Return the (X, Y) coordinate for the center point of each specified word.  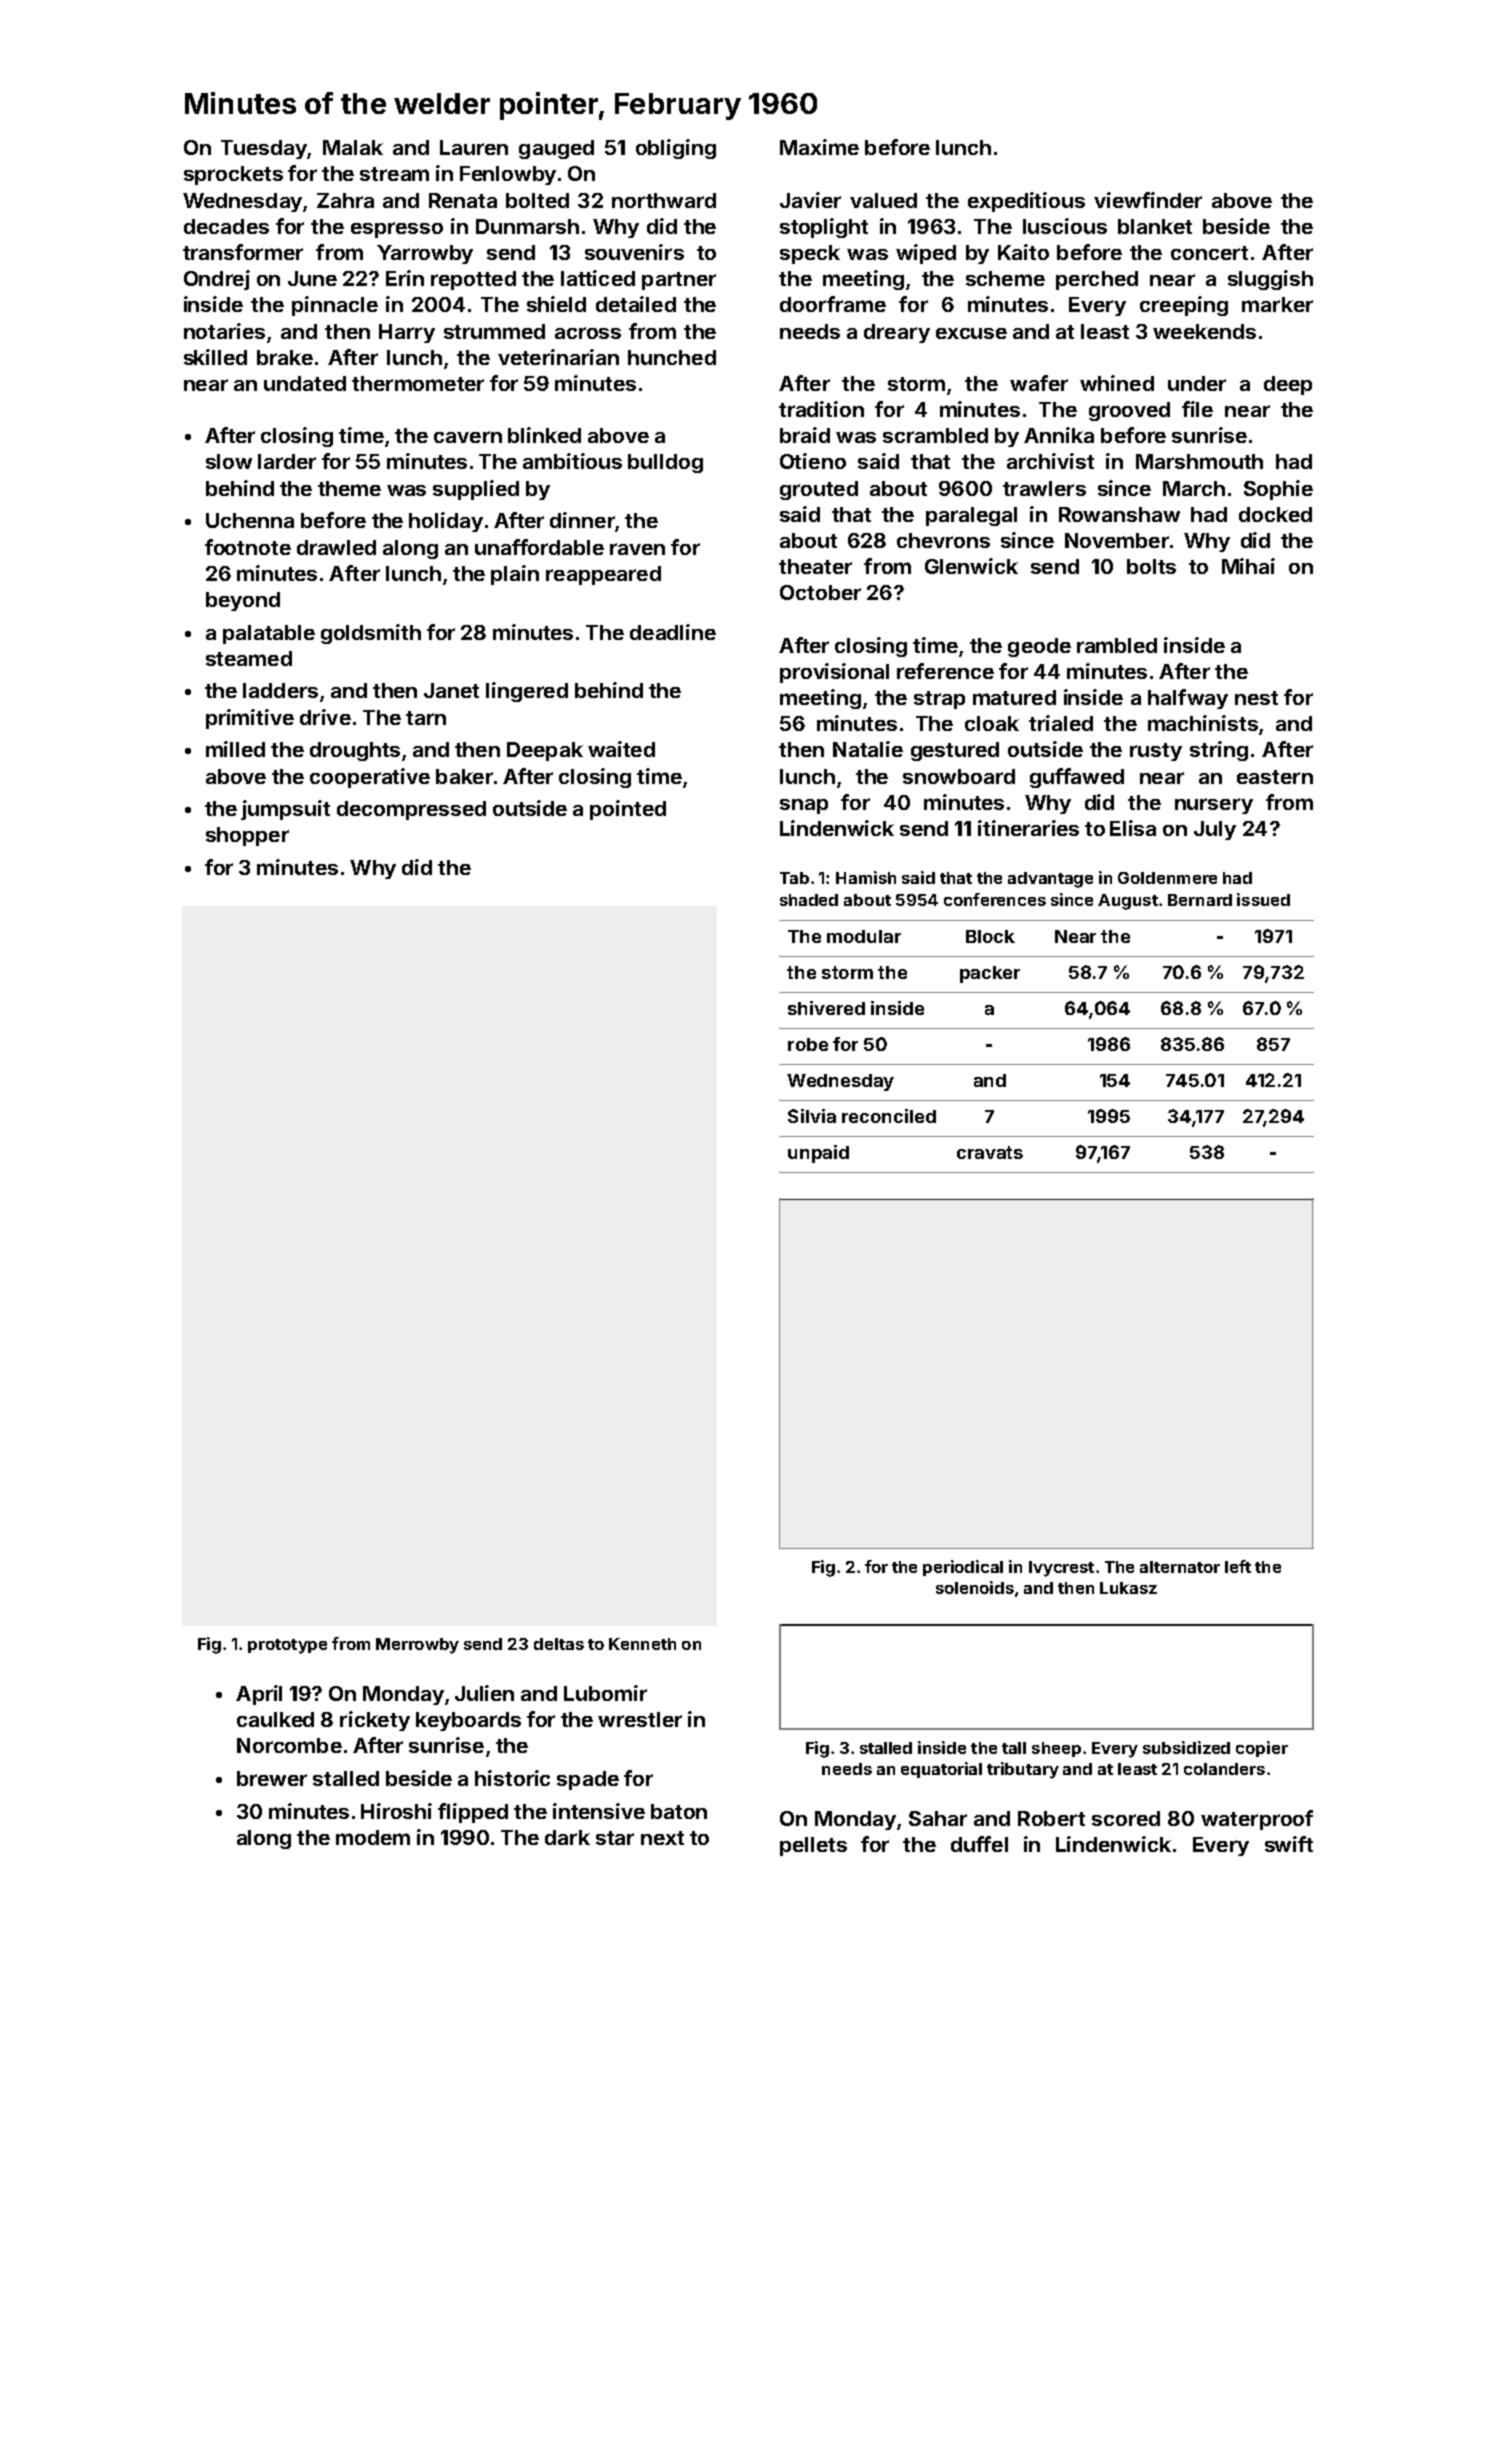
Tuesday (264, 149)
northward (664, 200)
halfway (1188, 699)
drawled (336, 547)
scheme (1005, 278)
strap (939, 700)
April (259, 1695)
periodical (963, 1568)
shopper (247, 836)
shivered (826, 1008)
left (1238, 1566)
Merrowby (417, 1646)
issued (1263, 899)
